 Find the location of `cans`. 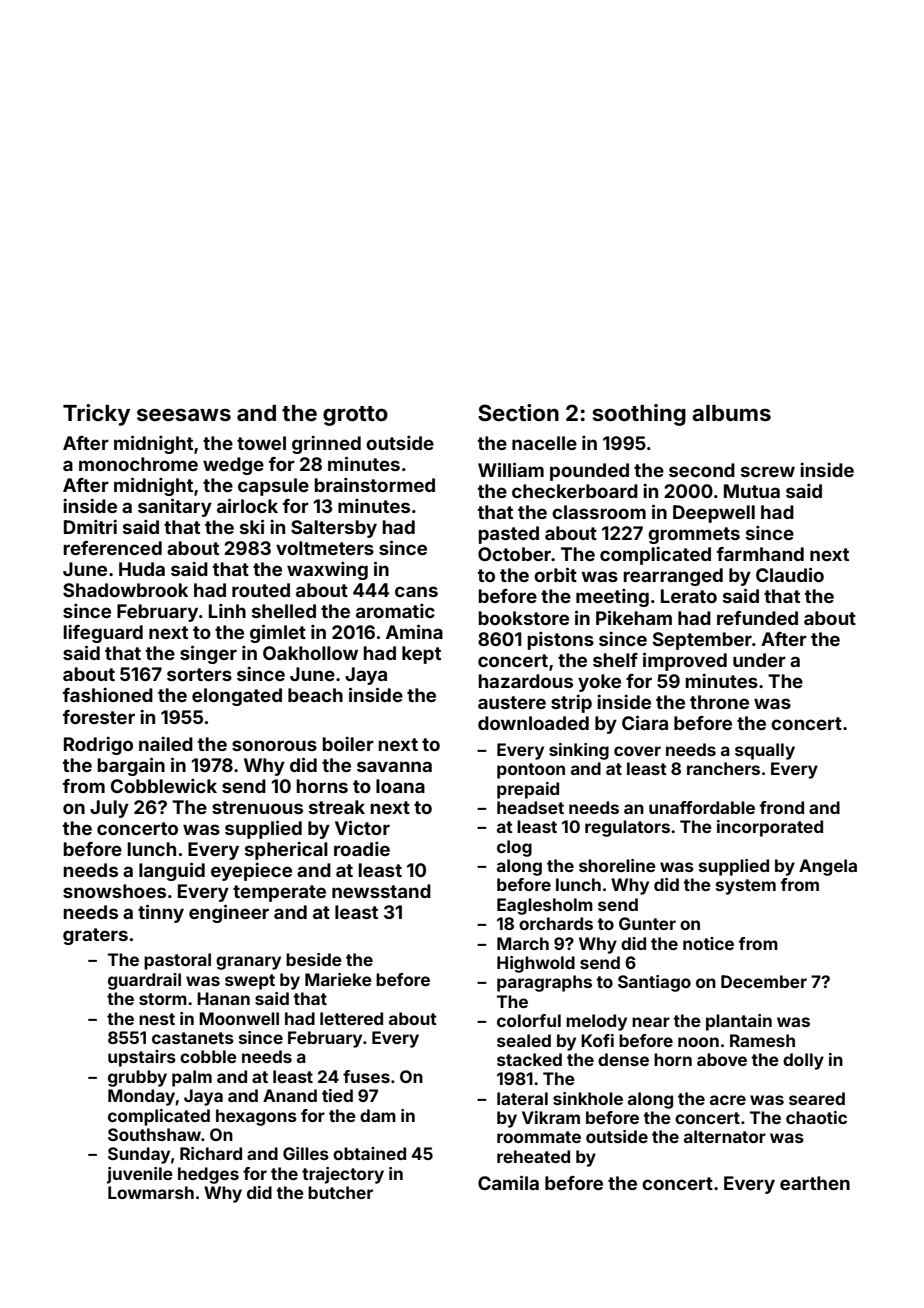

cans is located at coordinates (416, 591).
